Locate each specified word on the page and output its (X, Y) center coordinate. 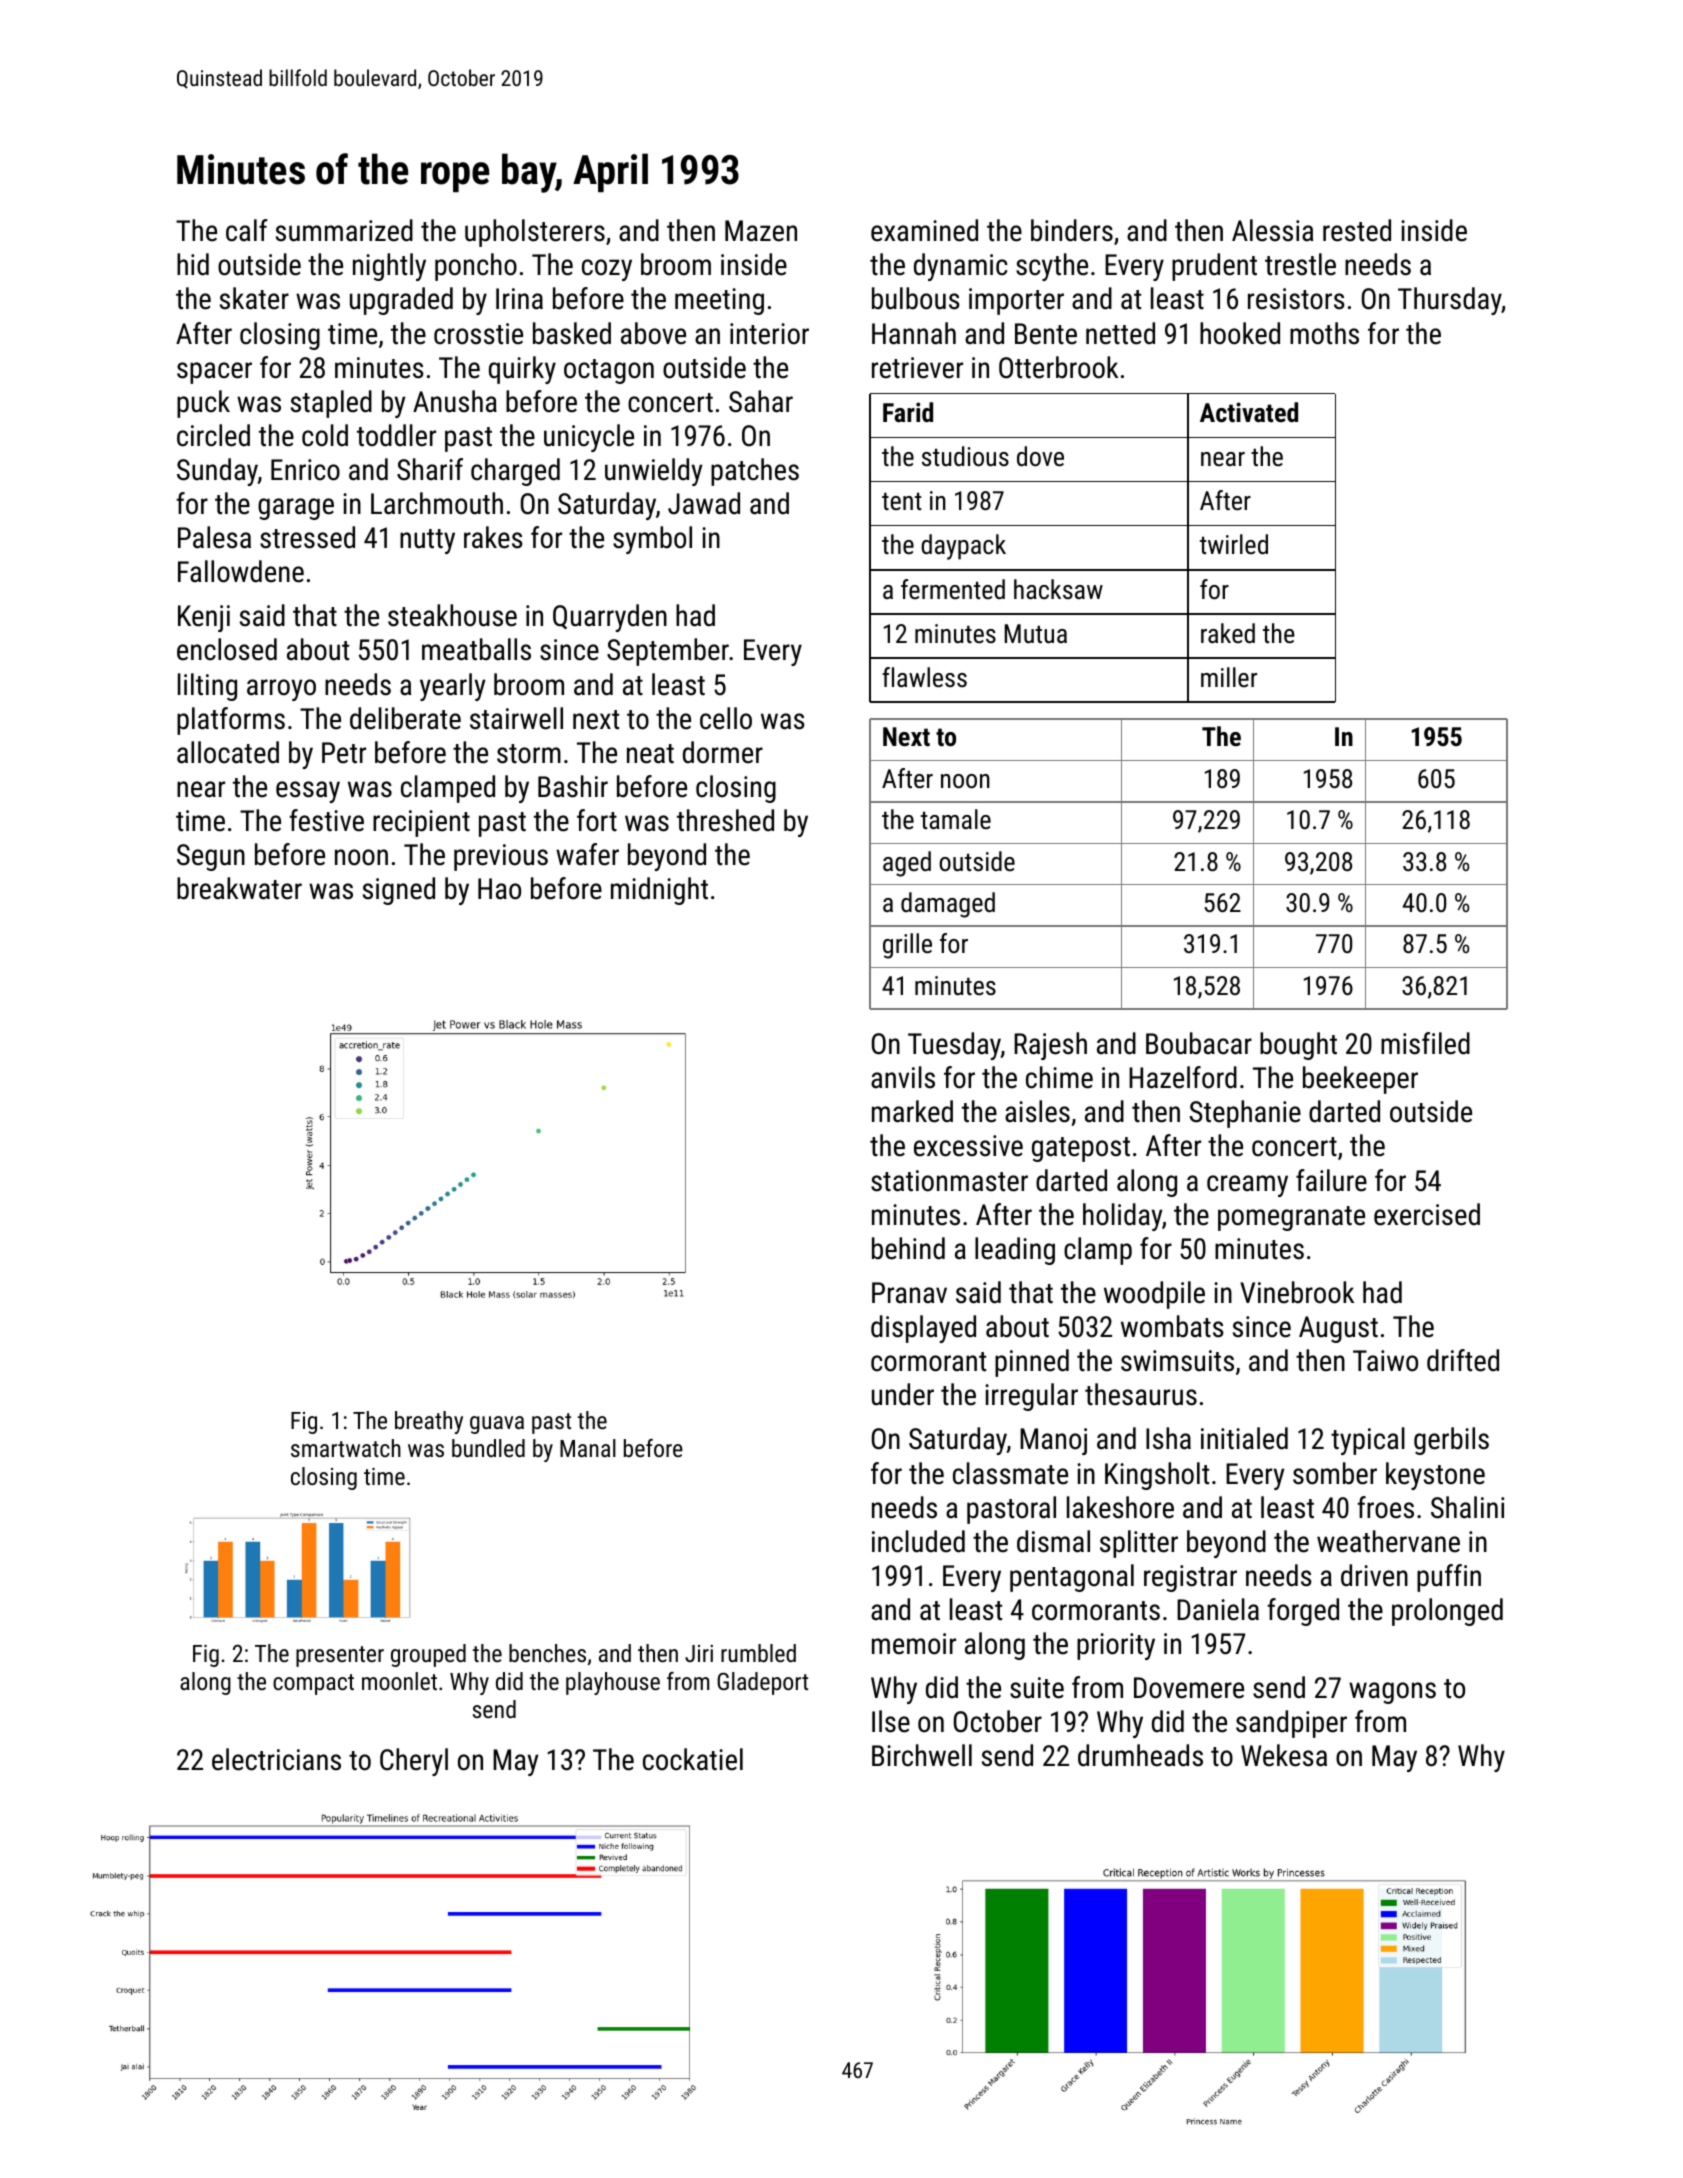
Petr (344, 753)
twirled (1234, 544)
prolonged (1447, 1612)
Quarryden (610, 618)
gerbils (1451, 1441)
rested (1357, 230)
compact (313, 1684)
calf (247, 230)
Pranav (909, 1293)
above (653, 333)
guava (497, 1425)
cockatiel (693, 1759)
